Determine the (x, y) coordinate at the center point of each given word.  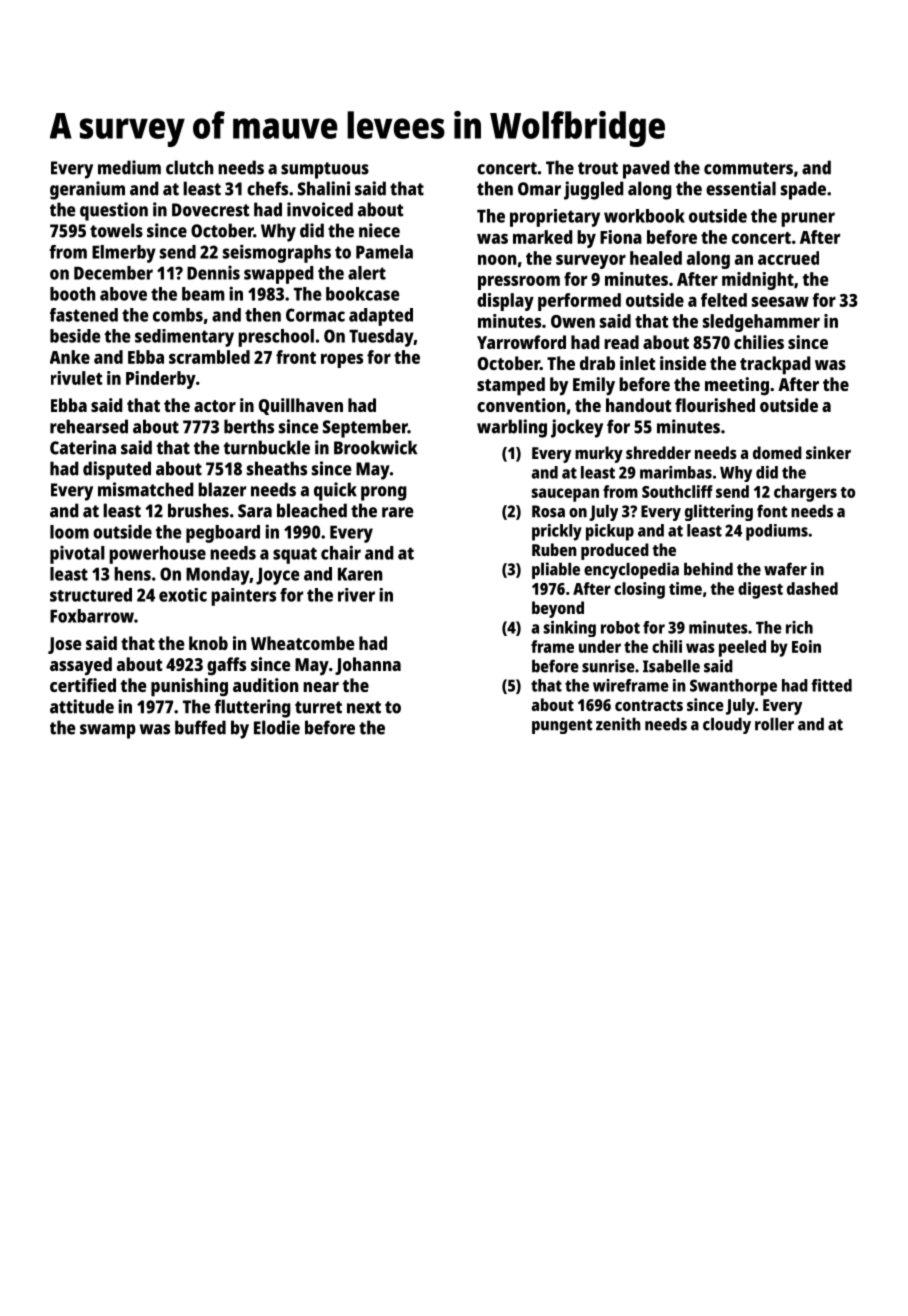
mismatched (146, 489)
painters (243, 597)
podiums (777, 532)
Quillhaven (301, 406)
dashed (812, 588)
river (356, 595)
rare (398, 512)
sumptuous (325, 170)
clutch (189, 167)
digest (760, 590)
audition (265, 685)
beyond (558, 609)
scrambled (209, 357)
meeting (737, 386)
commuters (748, 168)
